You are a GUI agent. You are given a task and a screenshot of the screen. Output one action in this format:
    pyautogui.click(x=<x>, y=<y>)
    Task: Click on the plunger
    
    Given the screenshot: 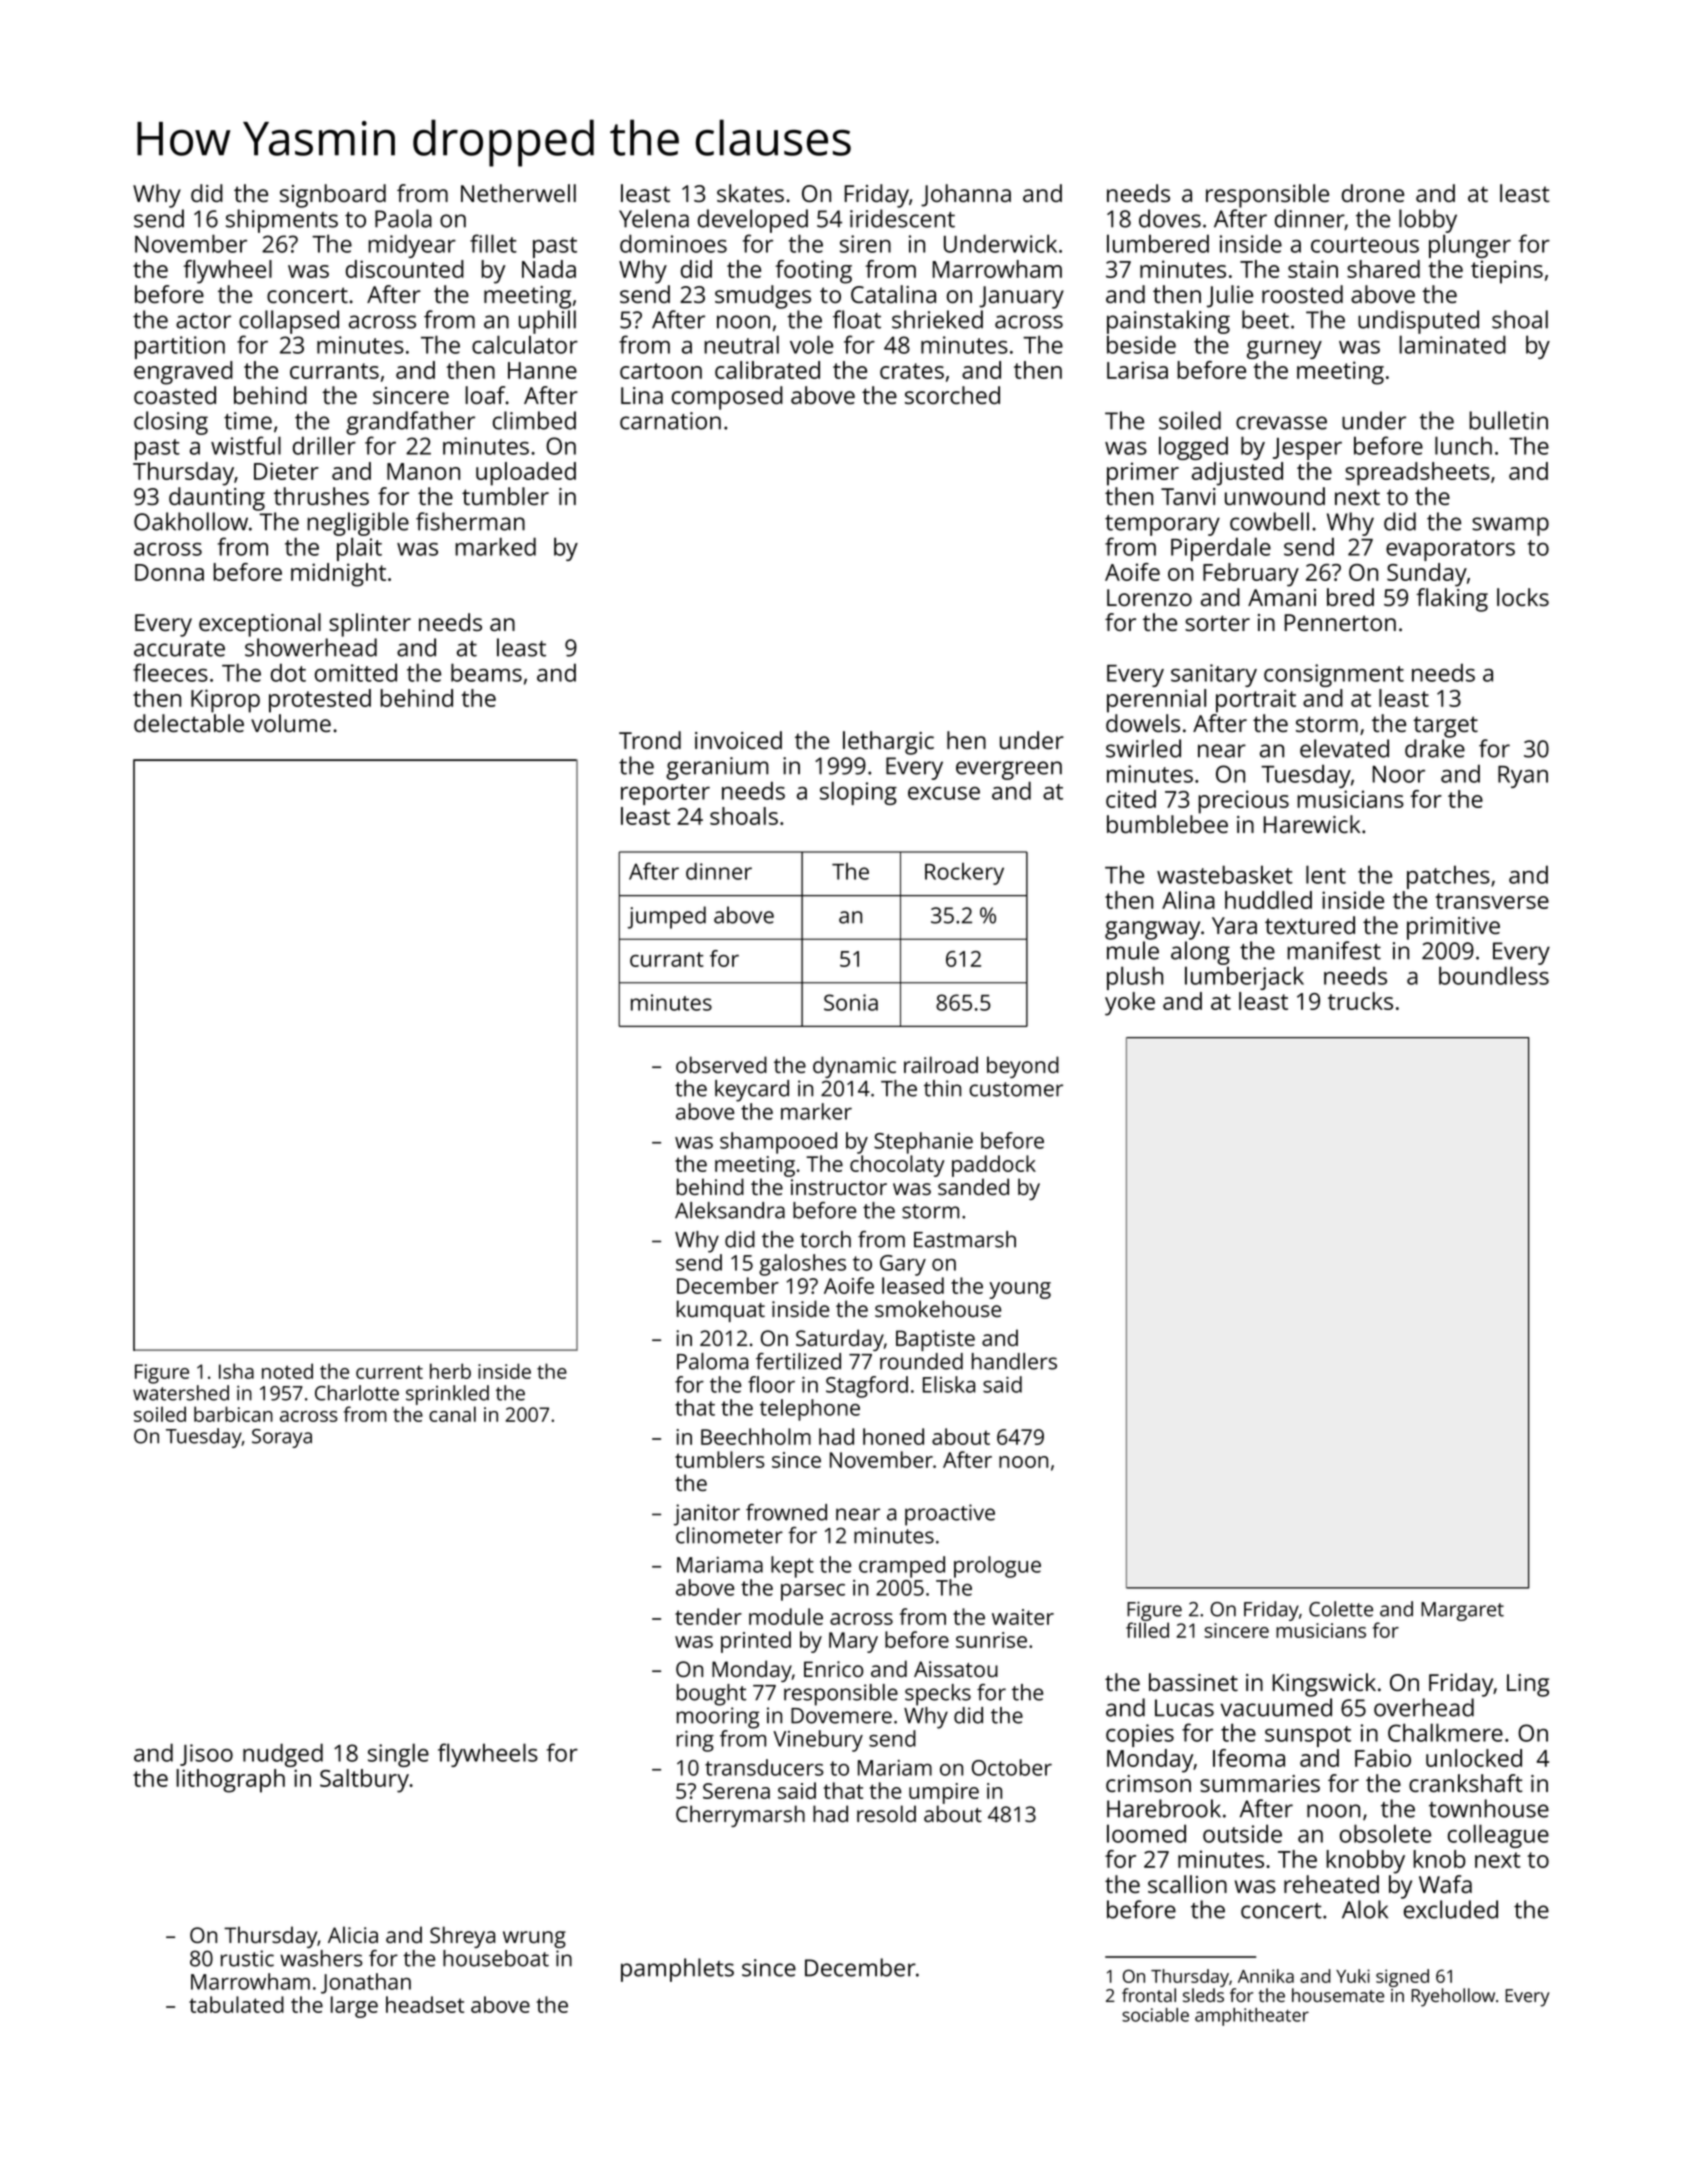 What is the action you would take?
    pyautogui.click(x=1470, y=246)
